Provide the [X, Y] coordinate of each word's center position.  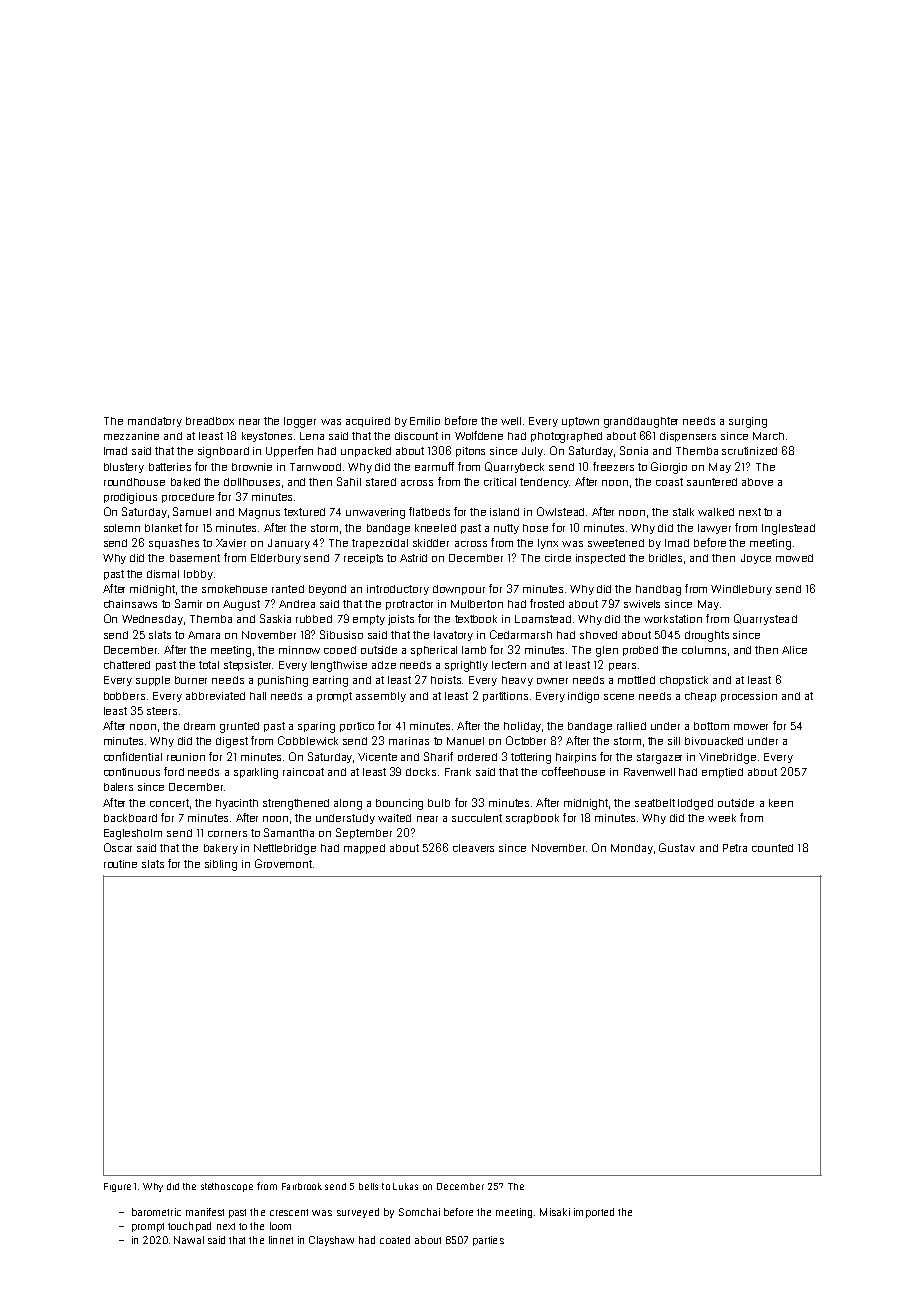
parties [488, 1241]
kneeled [435, 528]
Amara [204, 635]
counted [772, 848]
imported [594, 1213]
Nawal [189, 1240]
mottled [636, 680]
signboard [223, 452]
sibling [221, 865]
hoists [446, 680]
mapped [364, 849]
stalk [683, 512]
